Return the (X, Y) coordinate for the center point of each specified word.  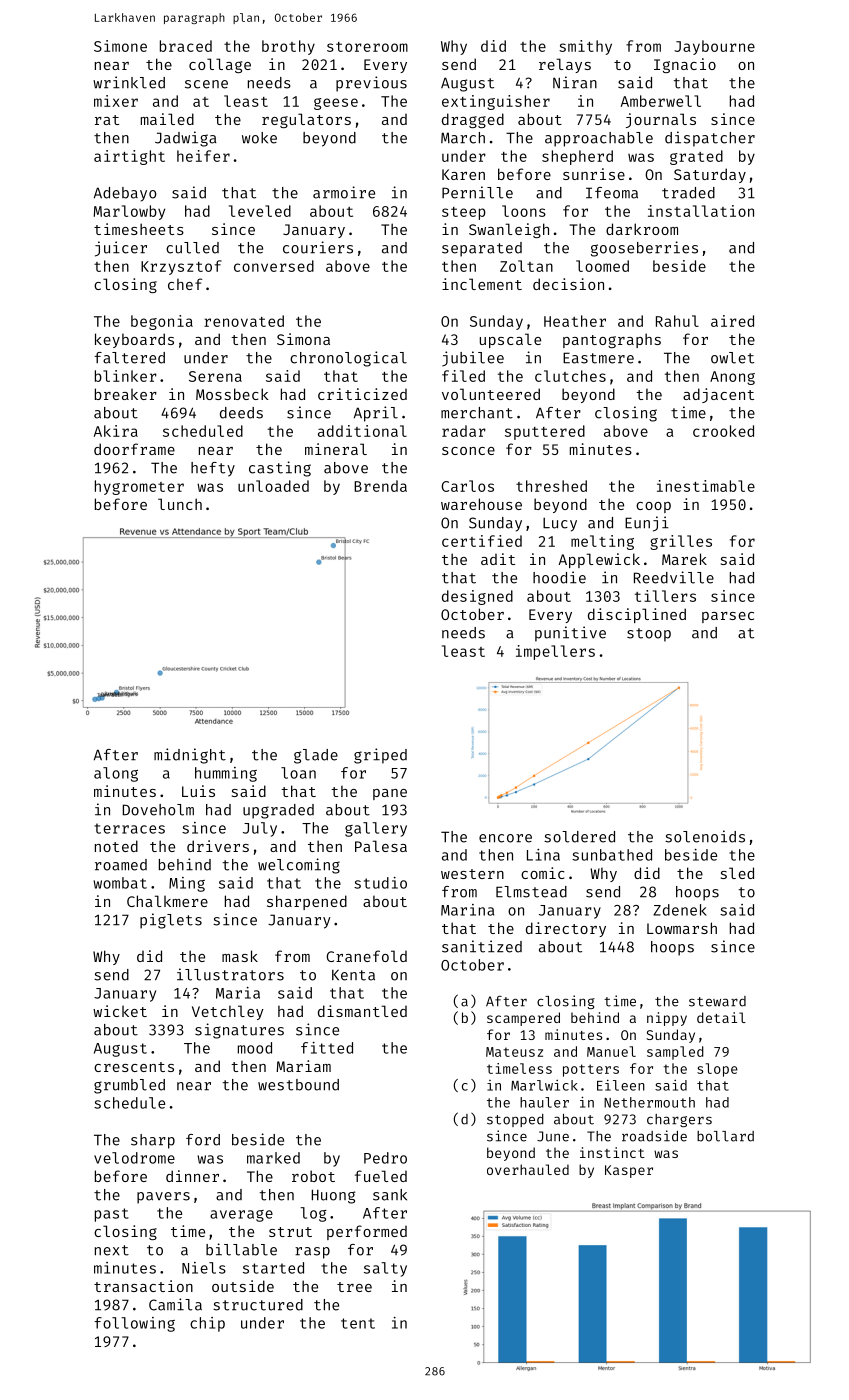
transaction (143, 1286)
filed (463, 376)
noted (116, 846)
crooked (723, 431)
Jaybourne (714, 47)
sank (390, 1195)
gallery (376, 829)
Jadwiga (185, 139)
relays (565, 65)
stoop (649, 635)
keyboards (134, 340)
